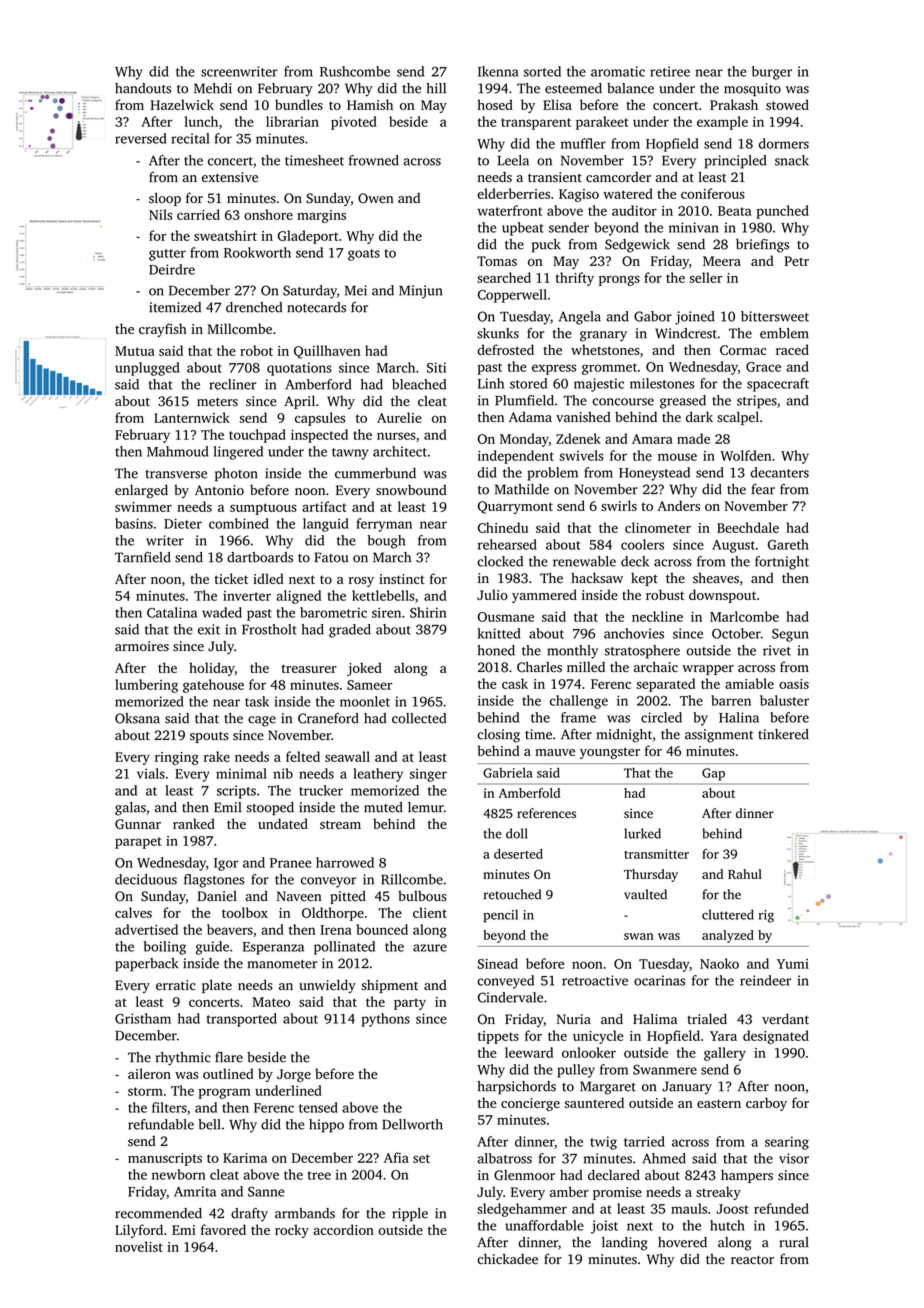 The height and width of the screenshot is (1308, 924). Describe the element at coordinates (719, 1103) in the screenshot. I see `eastern` at that location.
